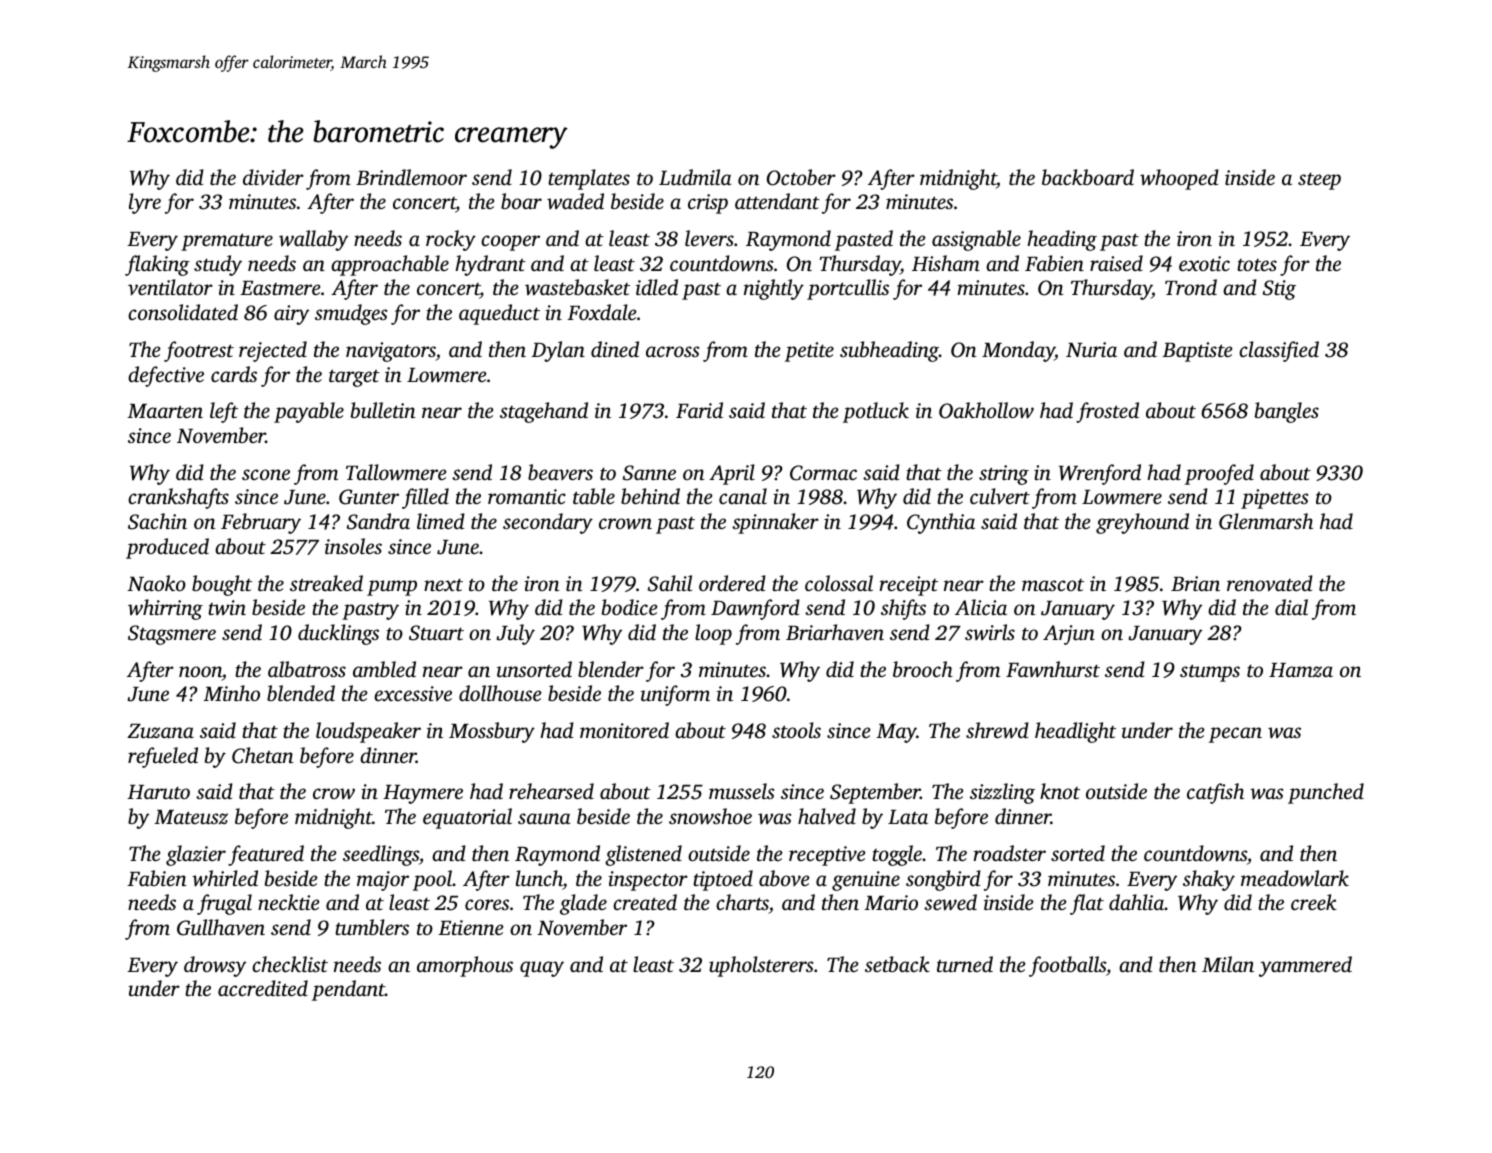  I want to click on charts, so click(742, 902).
